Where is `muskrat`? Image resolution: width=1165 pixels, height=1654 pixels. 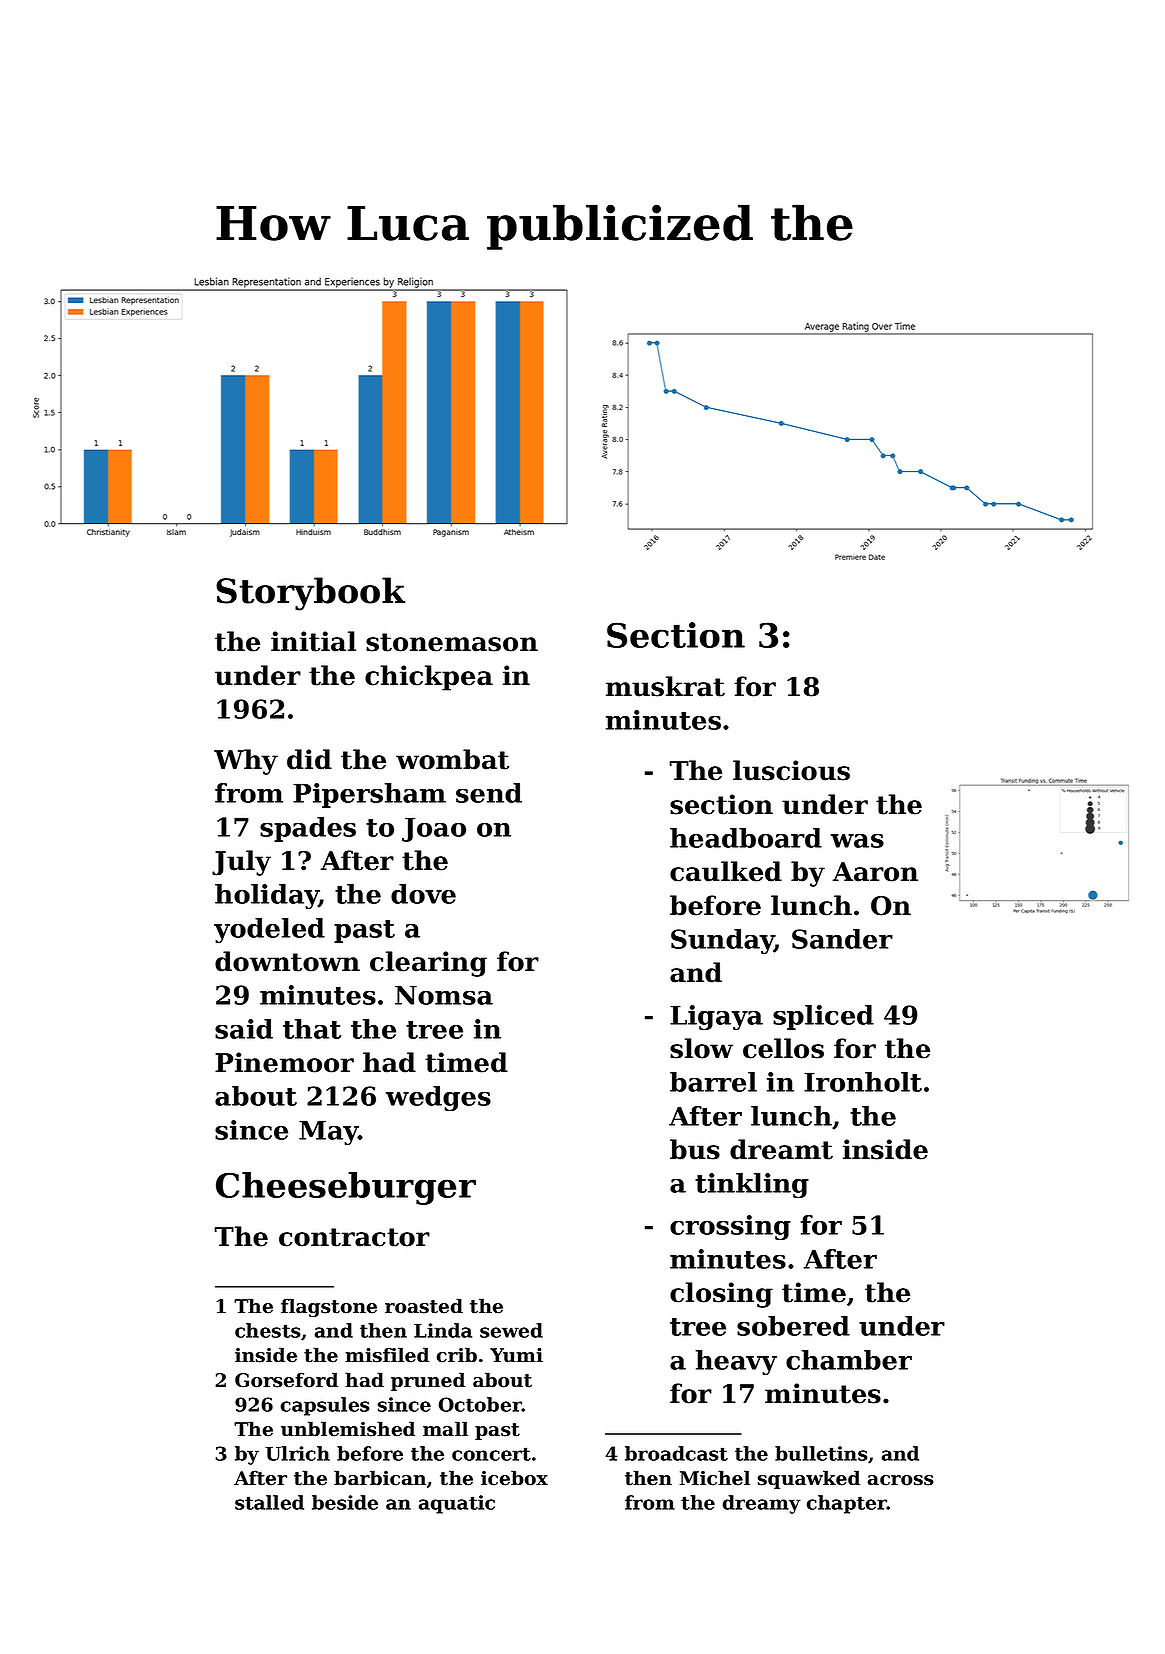
muskrat is located at coordinates (665, 686).
